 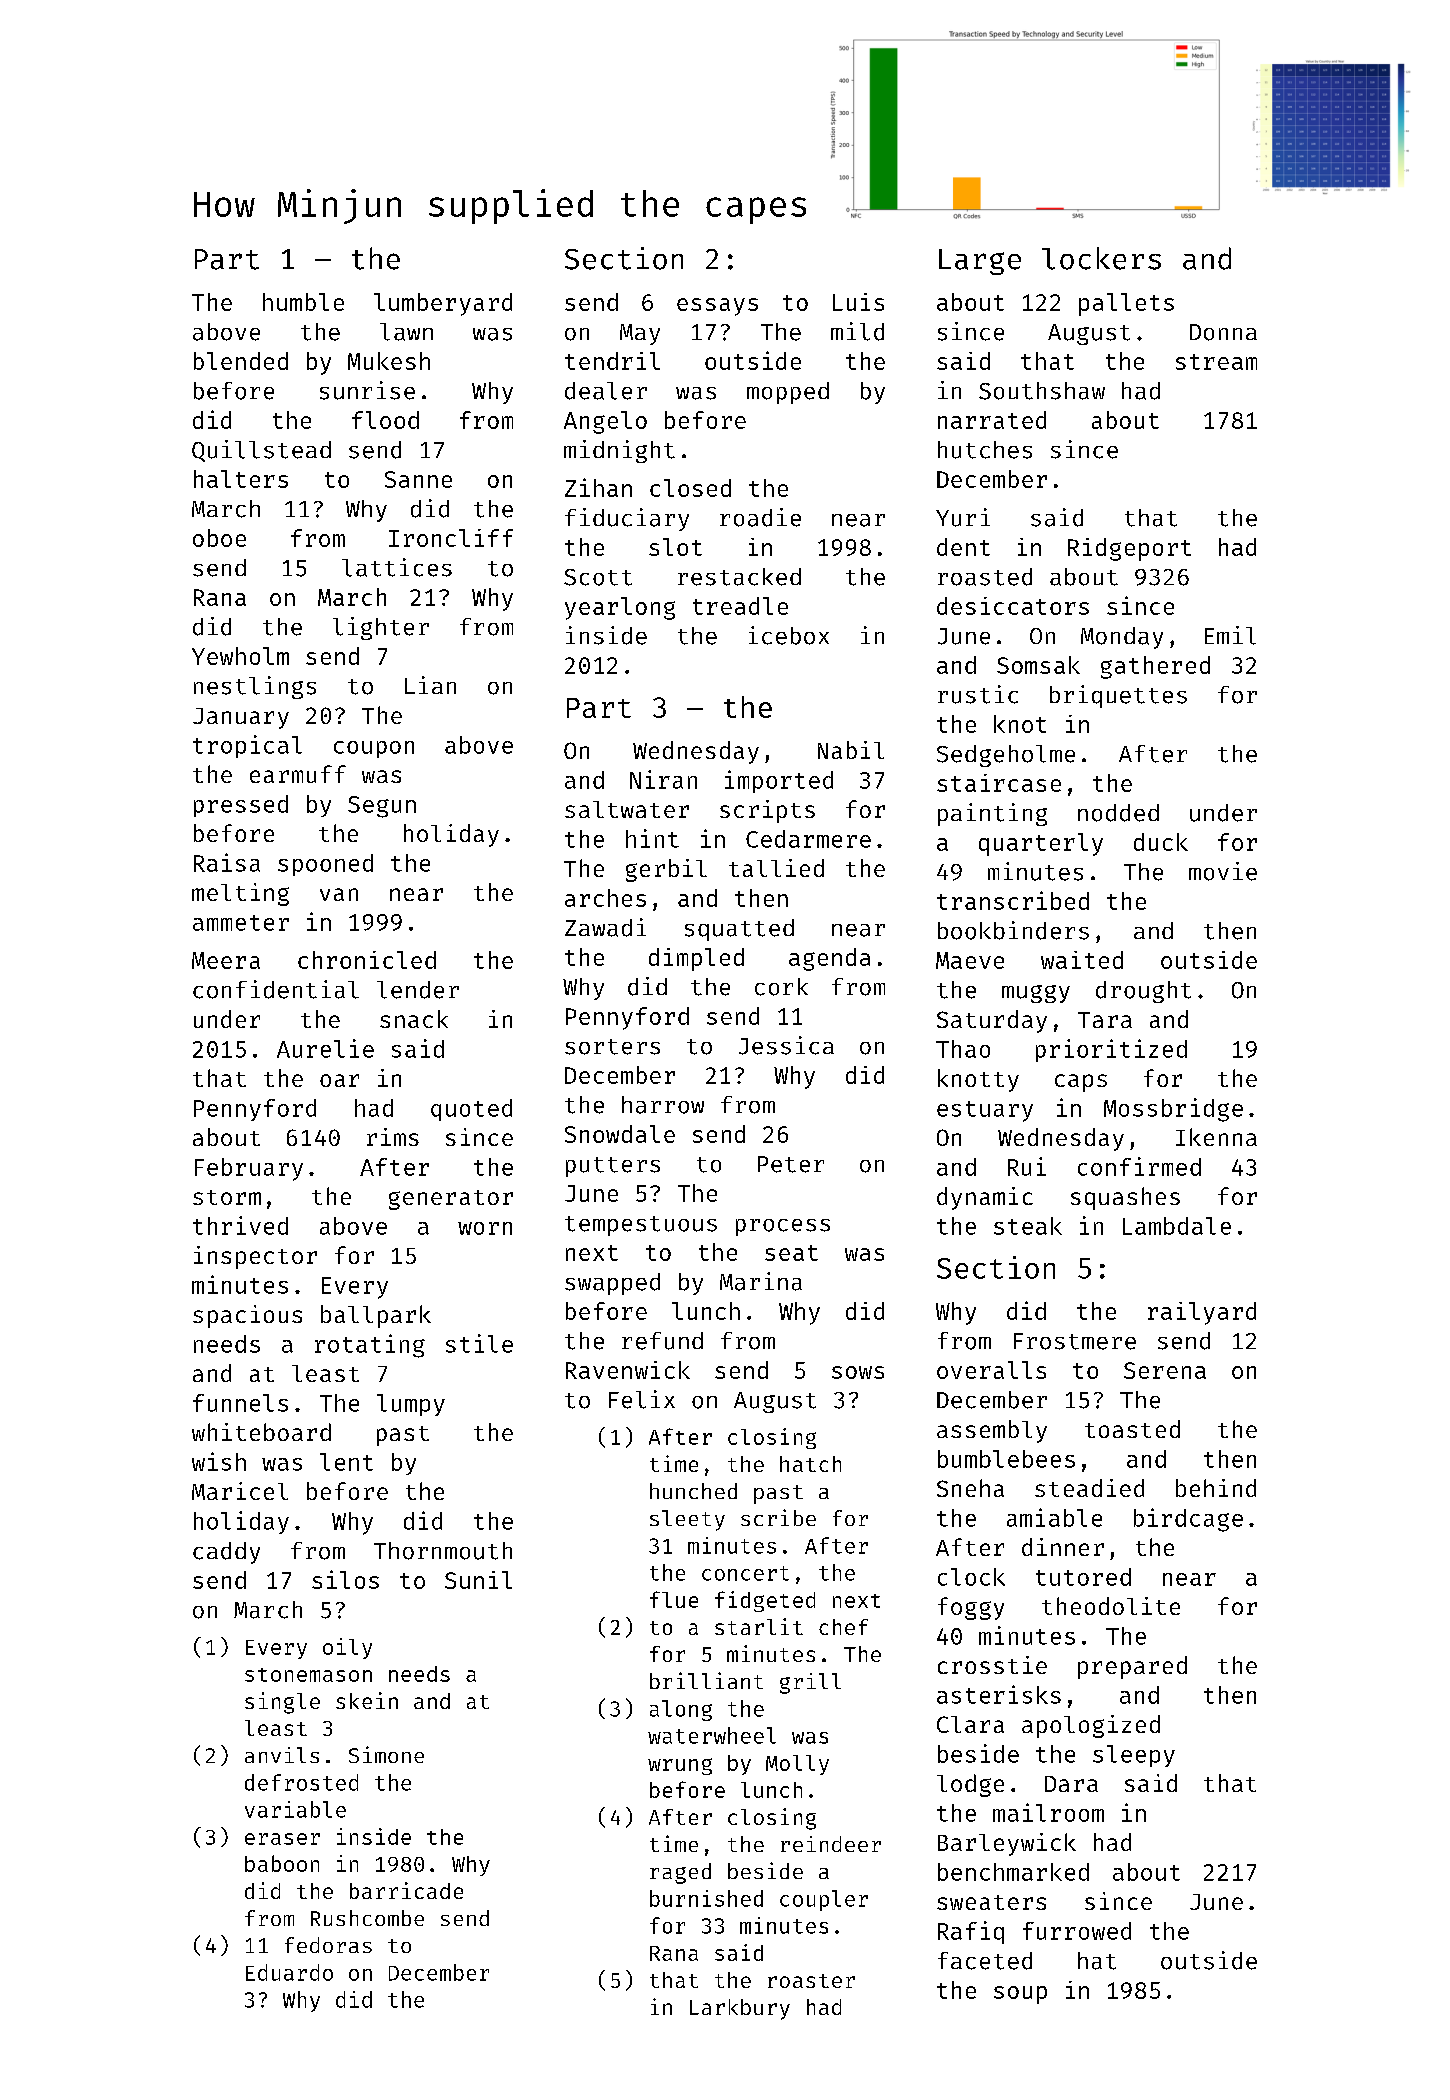 What do you see at coordinates (717, 307) in the screenshot?
I see `essays` at bounding box center [717, 307].
